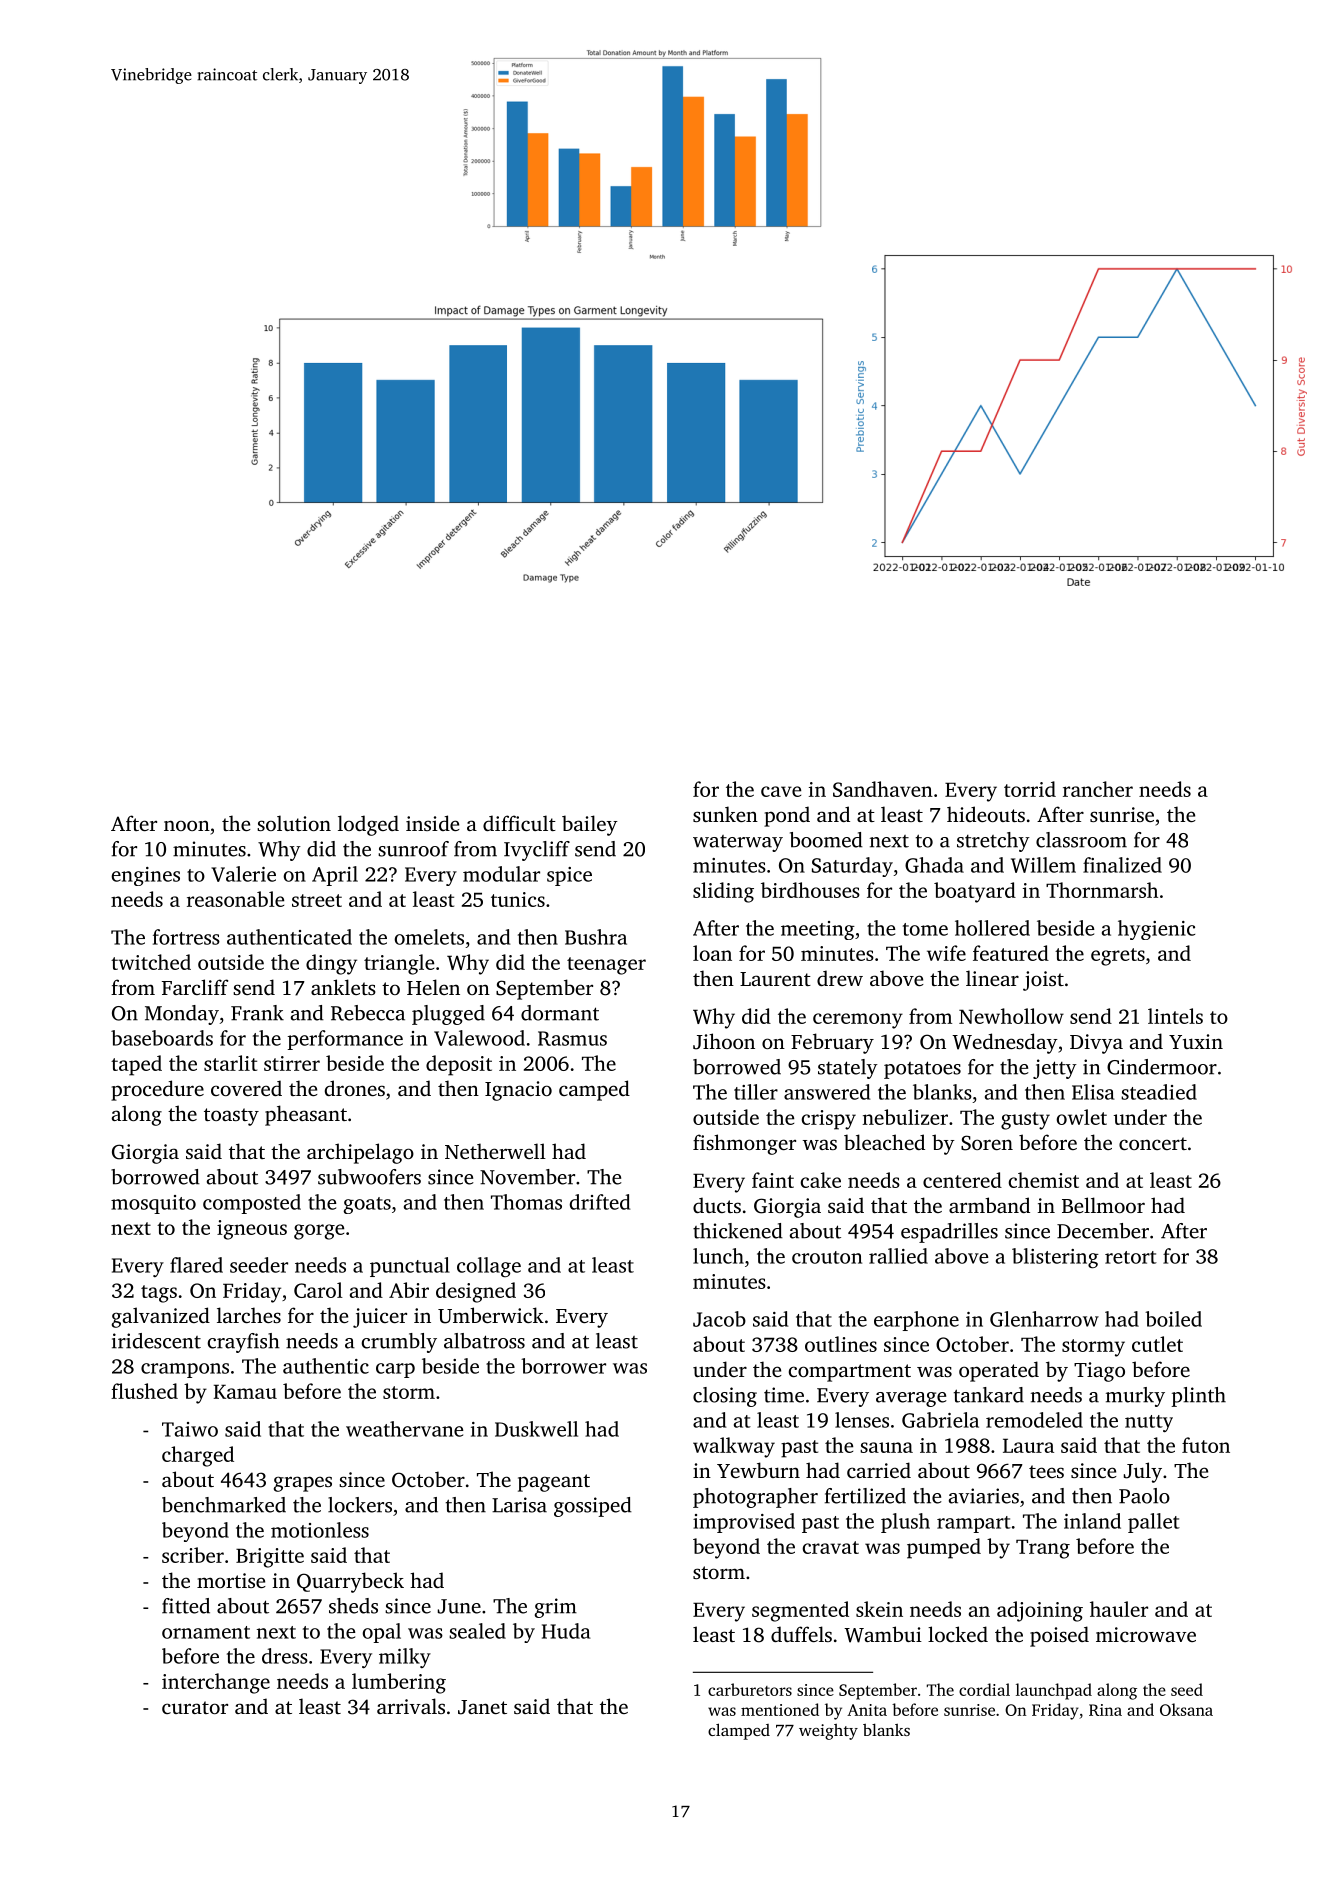 This image has height=1898, width=1342. I want to click on sheds, so click(353, 1606).
